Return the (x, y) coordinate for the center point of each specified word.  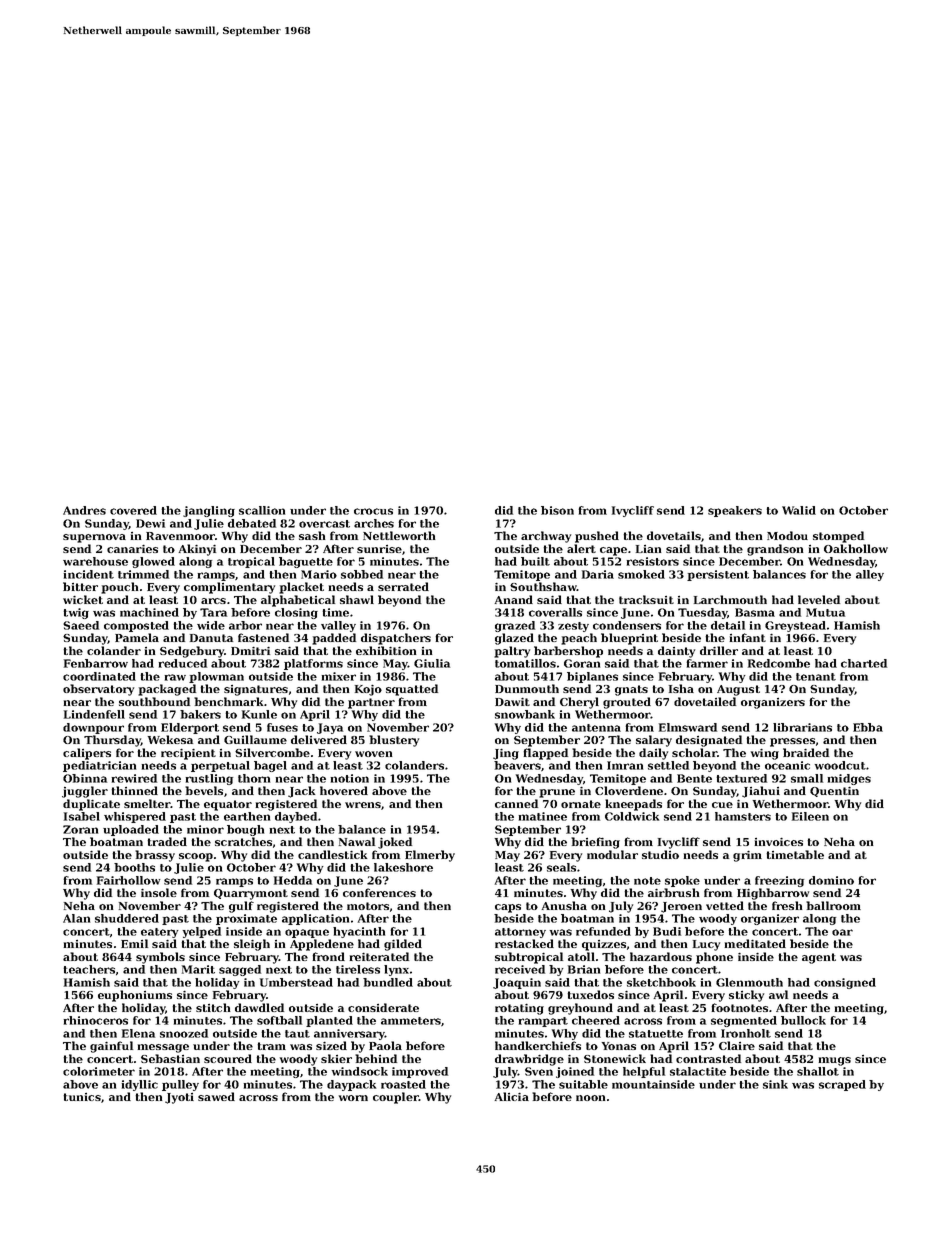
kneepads (633, 805)
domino (831, 880)
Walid (799, 510)
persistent (718, 575)
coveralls (555, 612)
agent (819, 958)
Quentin (834, 792)
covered (133, 510)
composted (136, 626)
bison (557, 510)
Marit (198, 969)
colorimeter (99, 1071)
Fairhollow (128, 880)
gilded (403, 945)
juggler (85, 792)
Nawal (357, 841)
